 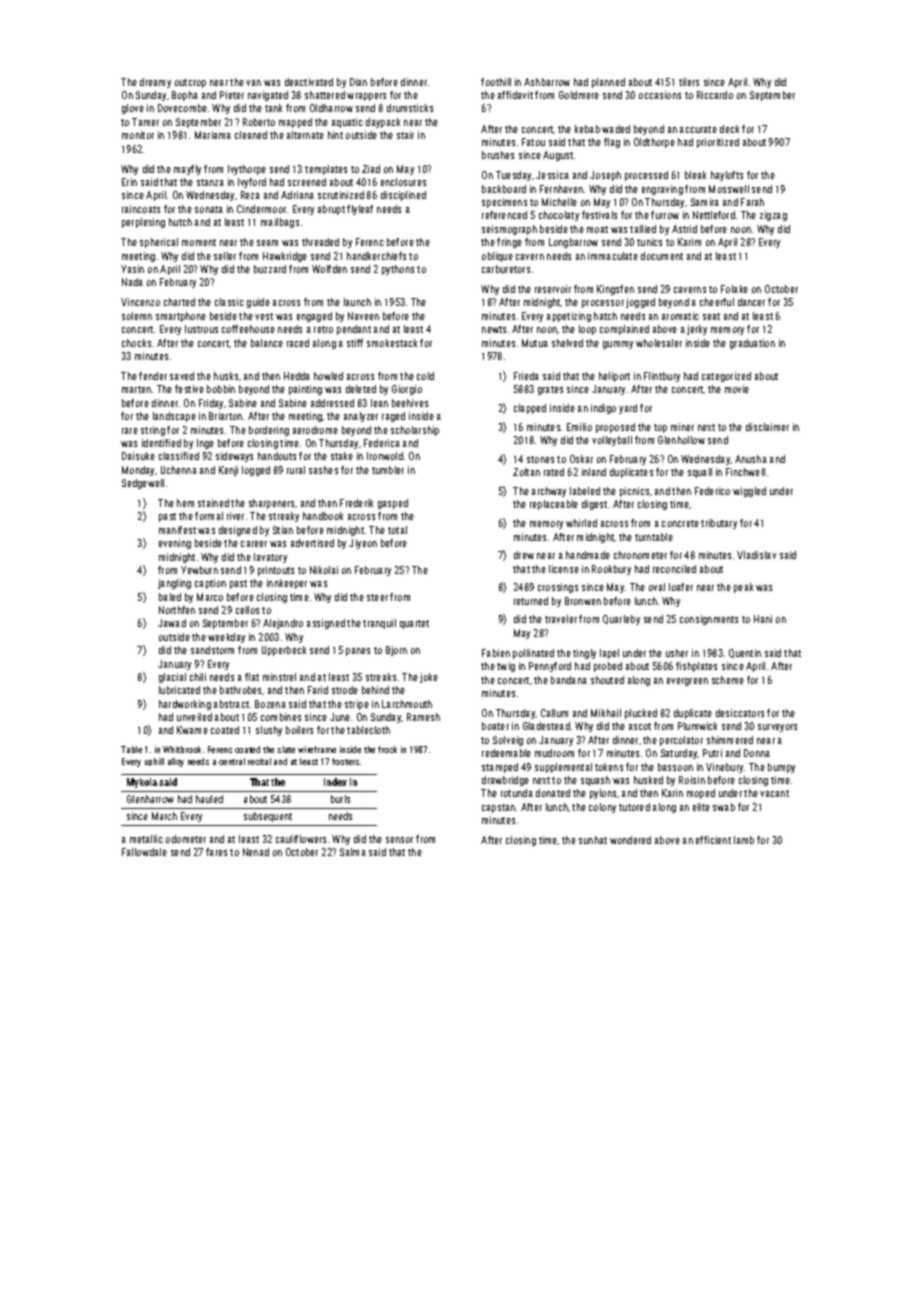 I want to click on handkerchiefs, so click(x=376, y=256).
